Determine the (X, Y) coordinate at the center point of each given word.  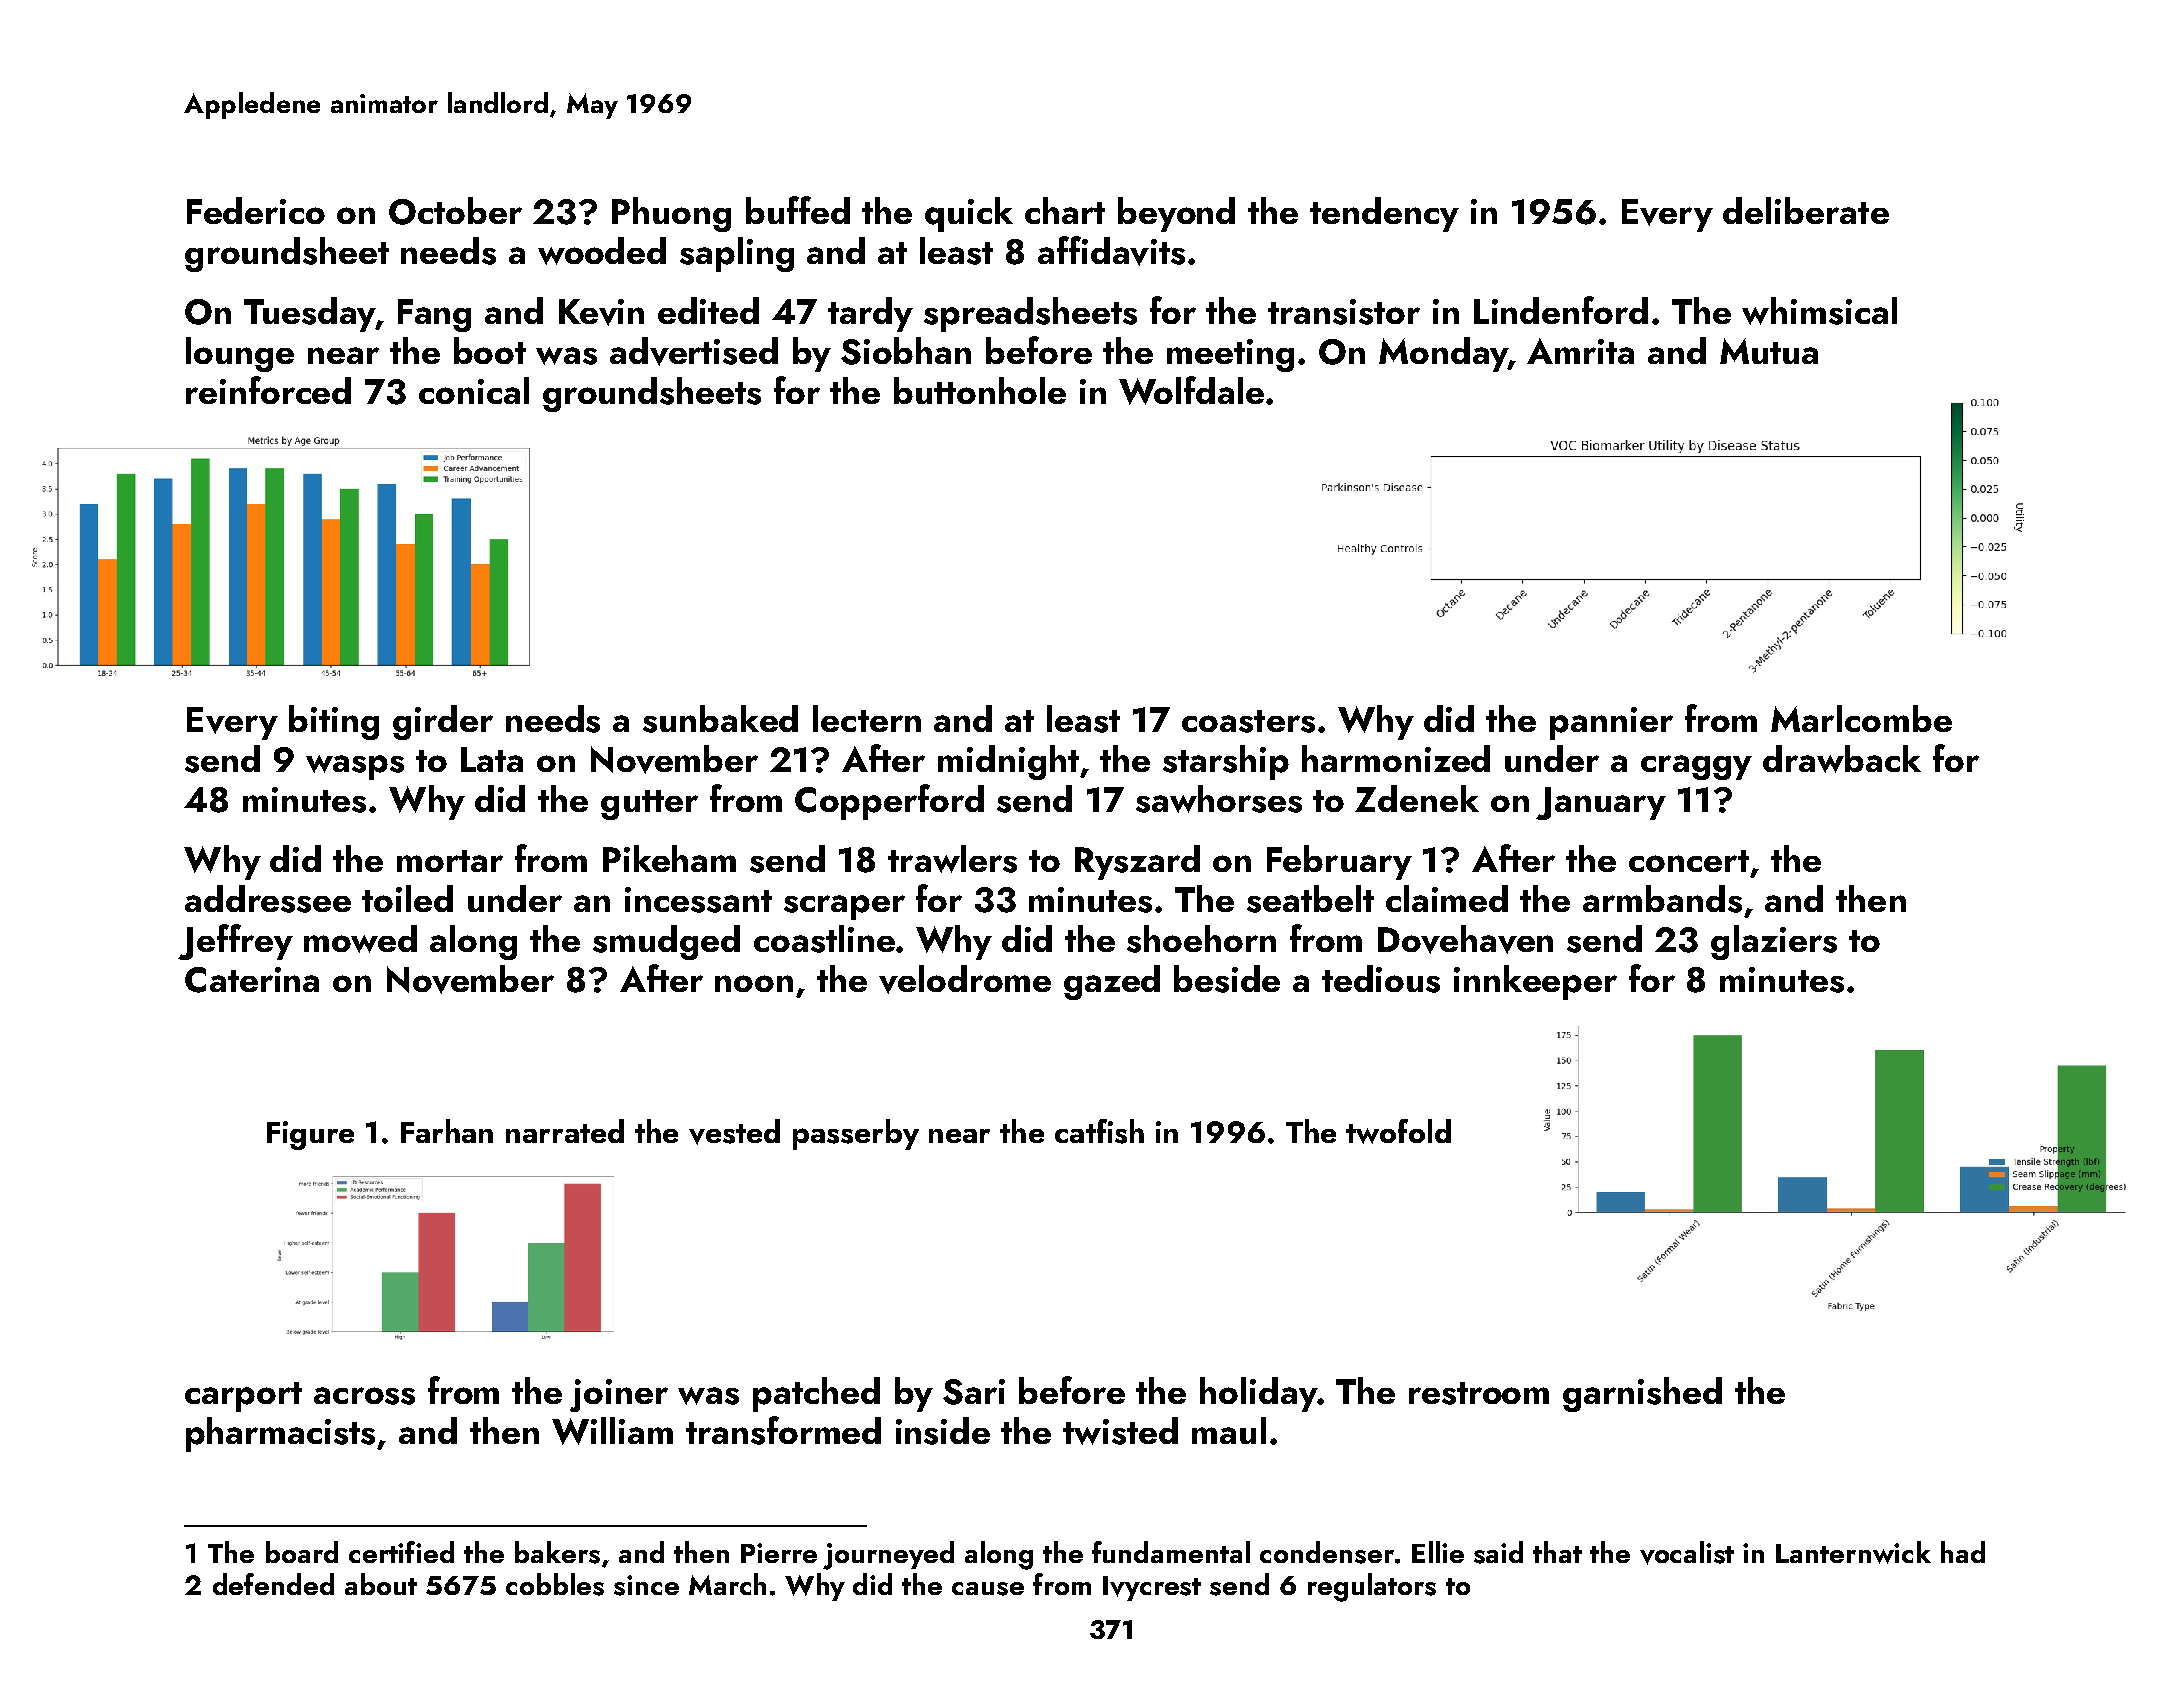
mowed (360, 939)
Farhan (447, 1131)
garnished (1642, 1394)
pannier (1611, 723)
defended (273, 1584)
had (1963, 1552)
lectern (867, 718)
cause (988, 1589)
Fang (434, 315)
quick (969, 214)
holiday (1258, 1394)
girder (443, 722)
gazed (1112, 982)
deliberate (1806, 210)
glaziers (1774, 942)
